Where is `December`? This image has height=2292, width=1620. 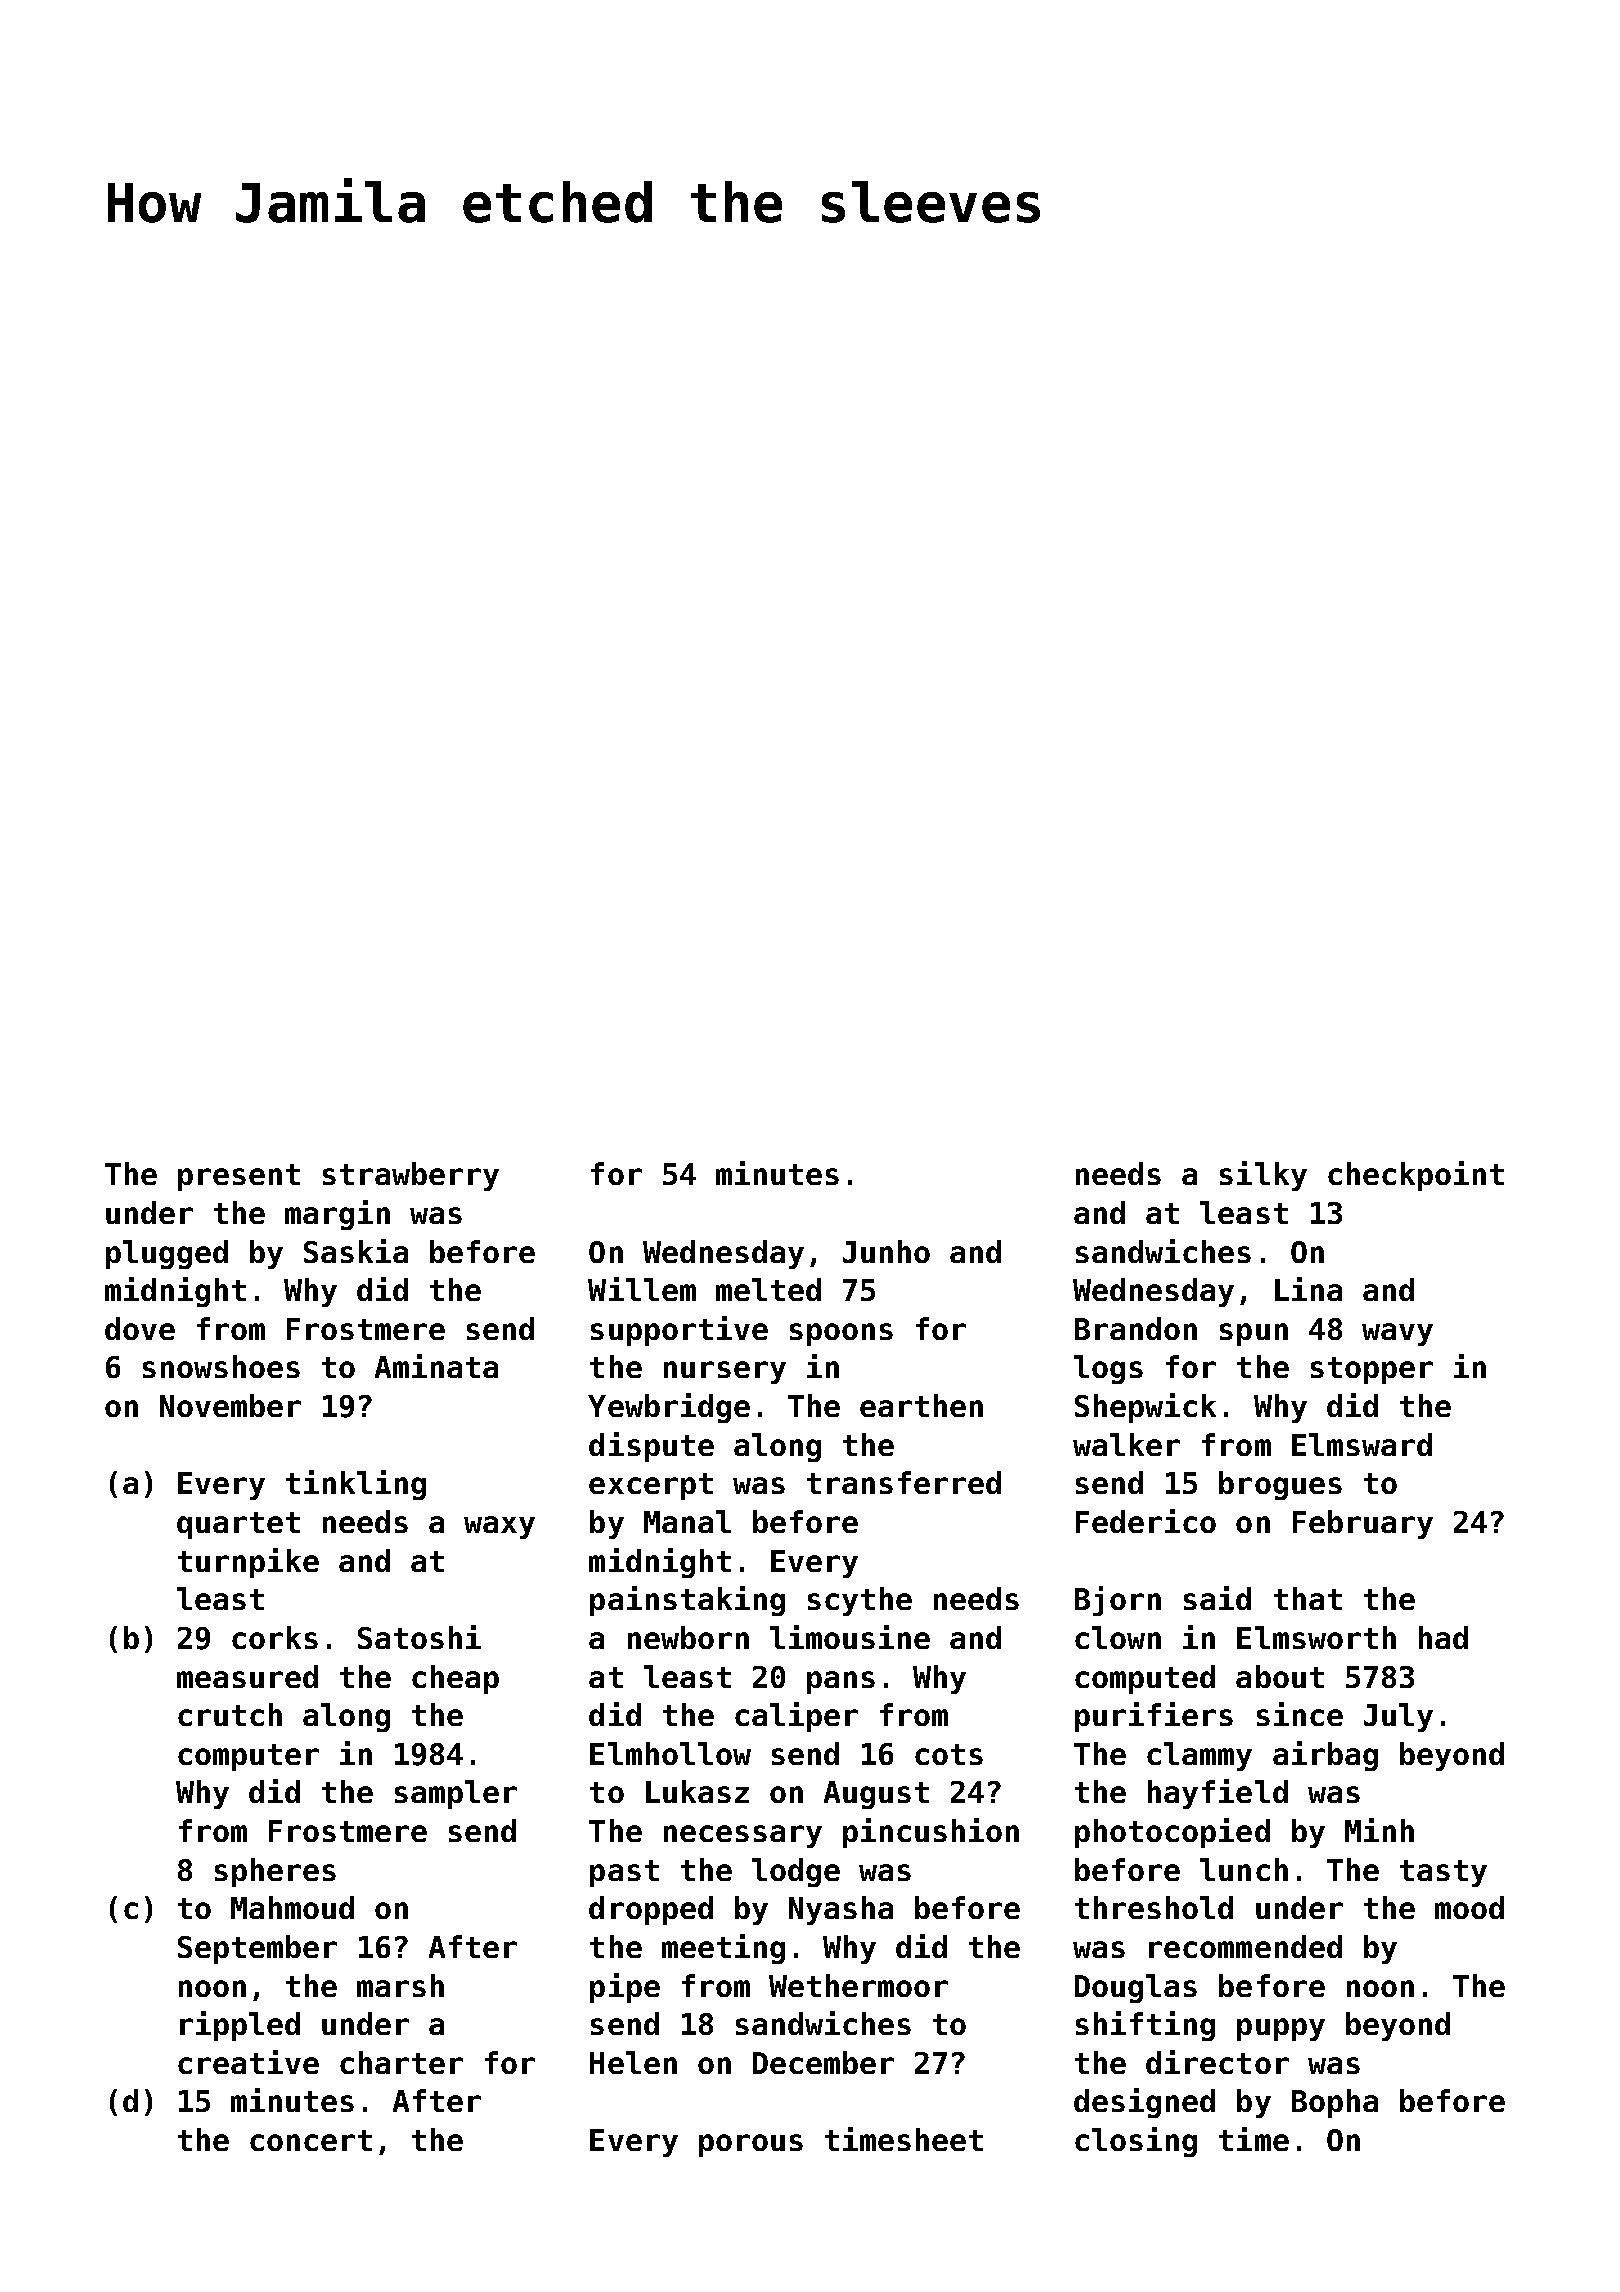
December is located at coordinates (823, 2062).
